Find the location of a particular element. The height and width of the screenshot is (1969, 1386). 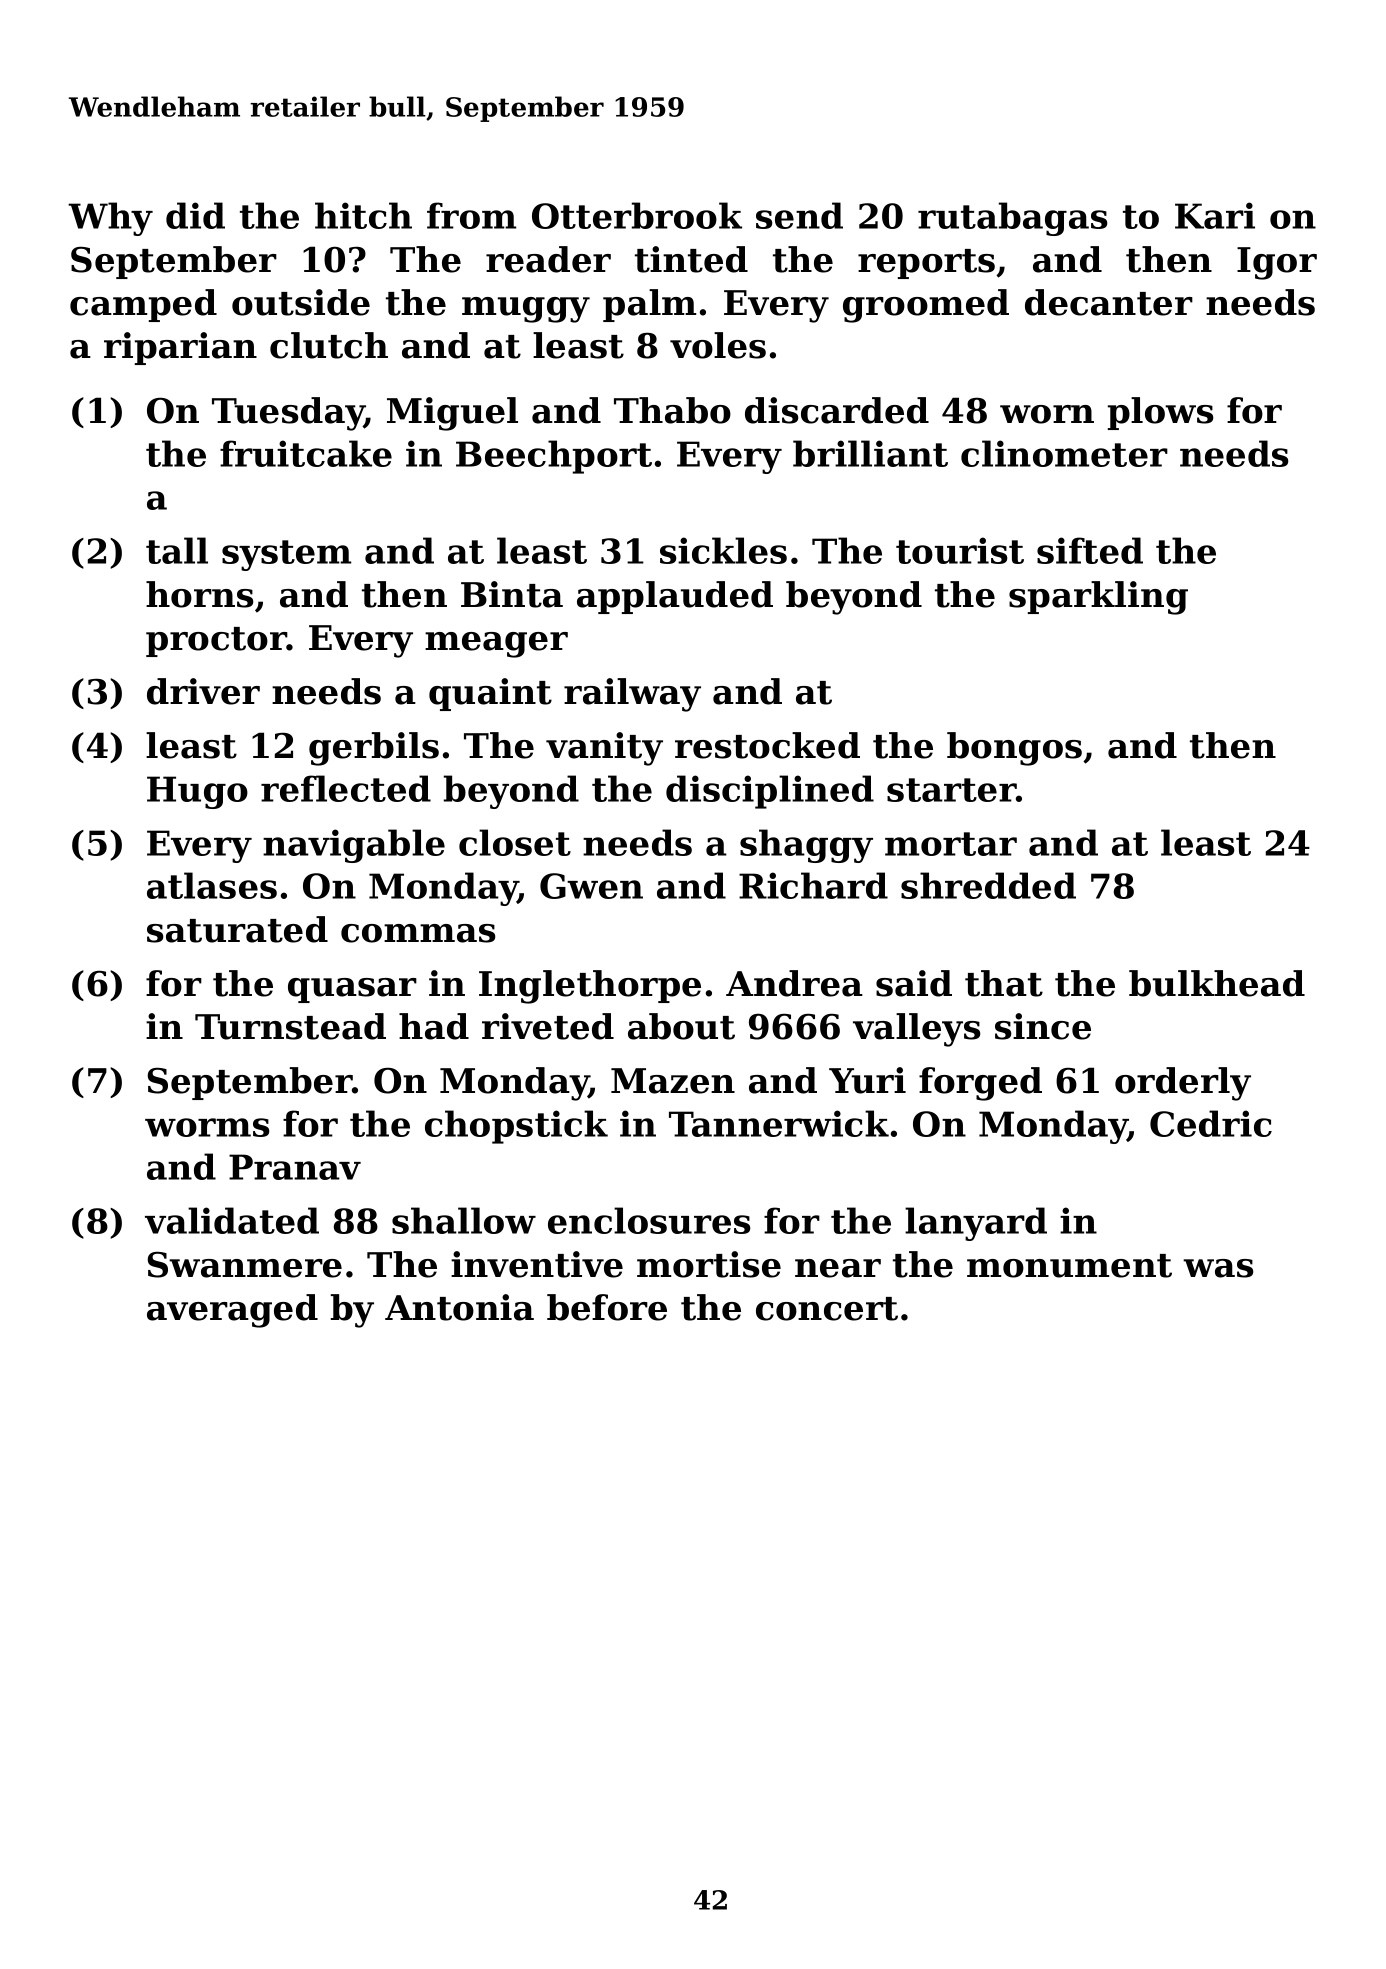

closet is located at coordinates (515, 842).
